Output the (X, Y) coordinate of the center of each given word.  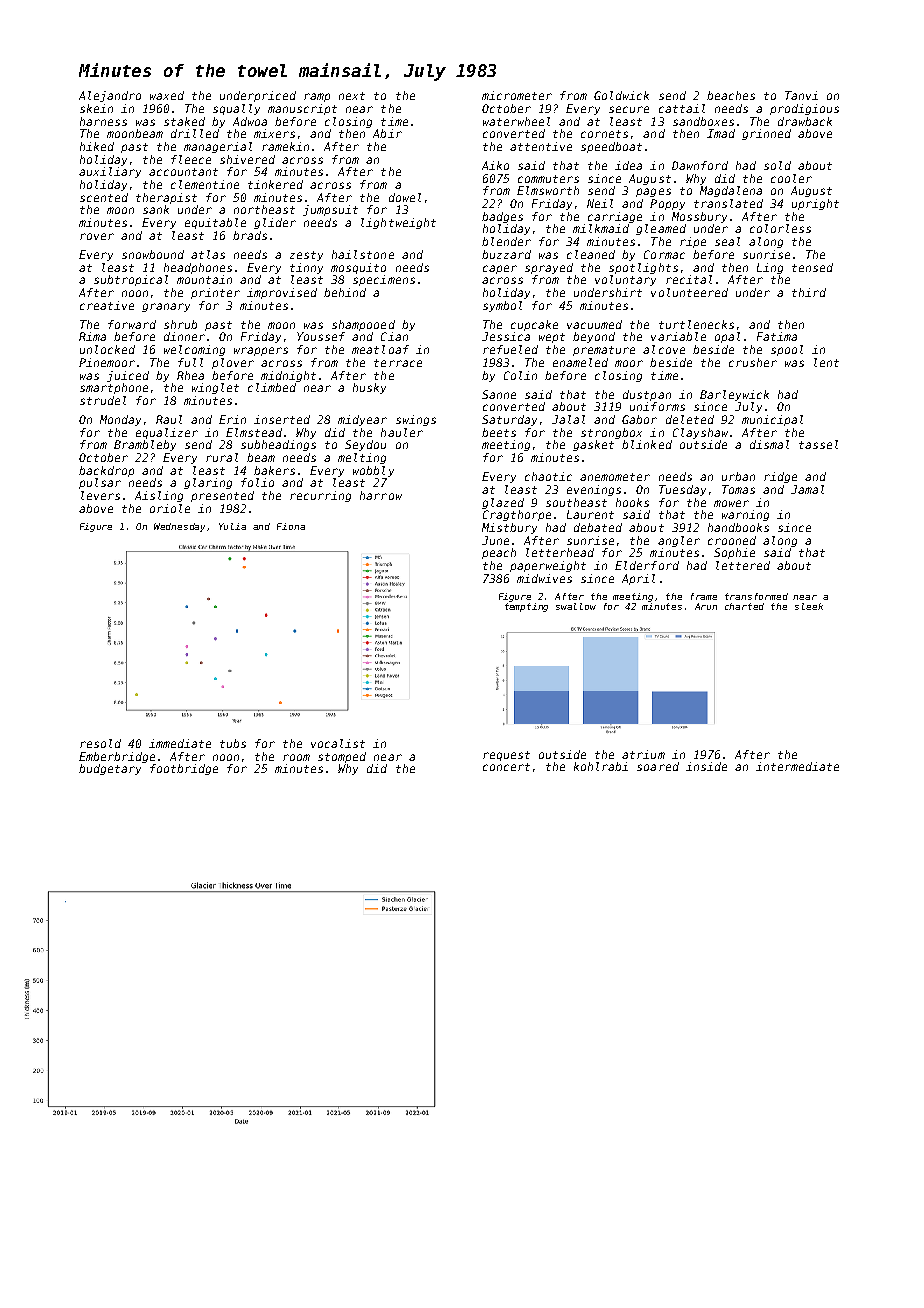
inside (706, 766)
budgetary (110, 769)
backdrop (106, 471)
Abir (387, 133)
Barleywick (734, 395)
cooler (791, 178)
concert (506, 767)
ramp (317, 97)
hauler (402, 432)
